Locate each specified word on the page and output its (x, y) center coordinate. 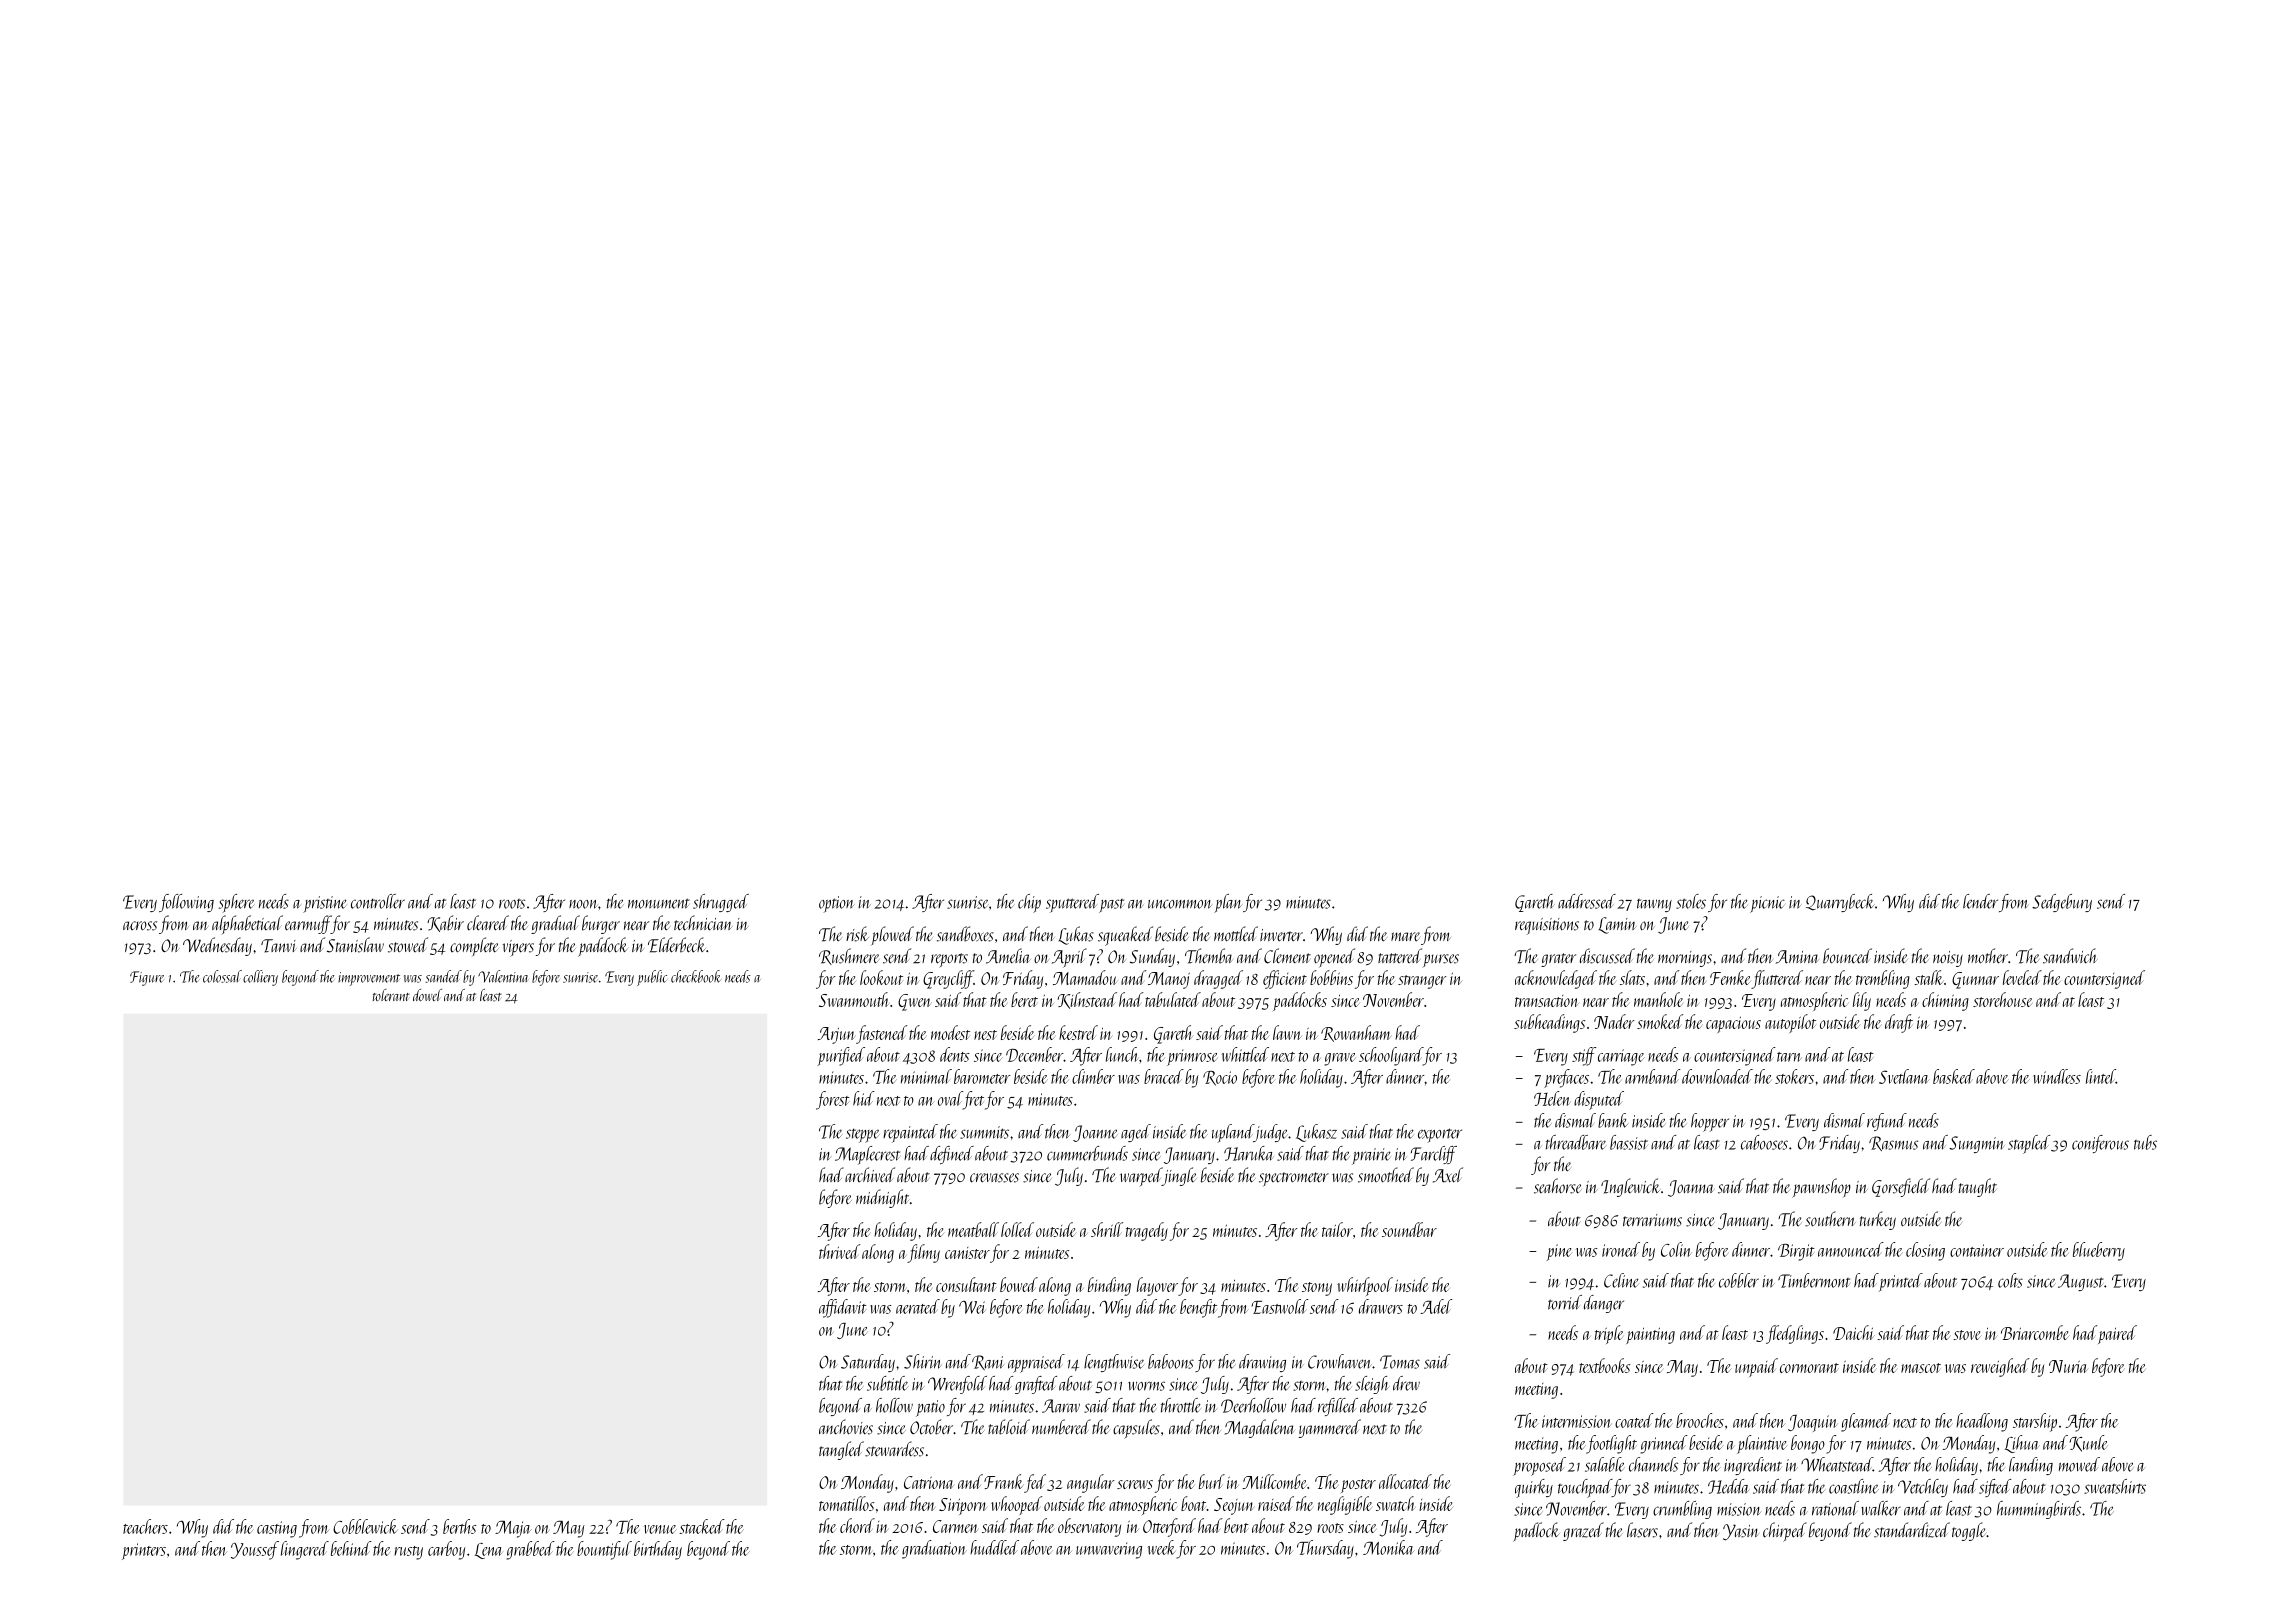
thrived (839, 1251)
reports (949, 960)
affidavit (843, 1308)
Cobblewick (365, 1526)
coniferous (2100, 1144)
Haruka (1248, 1153)
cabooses (1764, 1142)
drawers (1381, 1306)
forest (833, 1100)
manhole (1658, 999)
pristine (324, 904)
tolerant (391, 995)
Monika (1388, 1547)
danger (1604, 1304)
